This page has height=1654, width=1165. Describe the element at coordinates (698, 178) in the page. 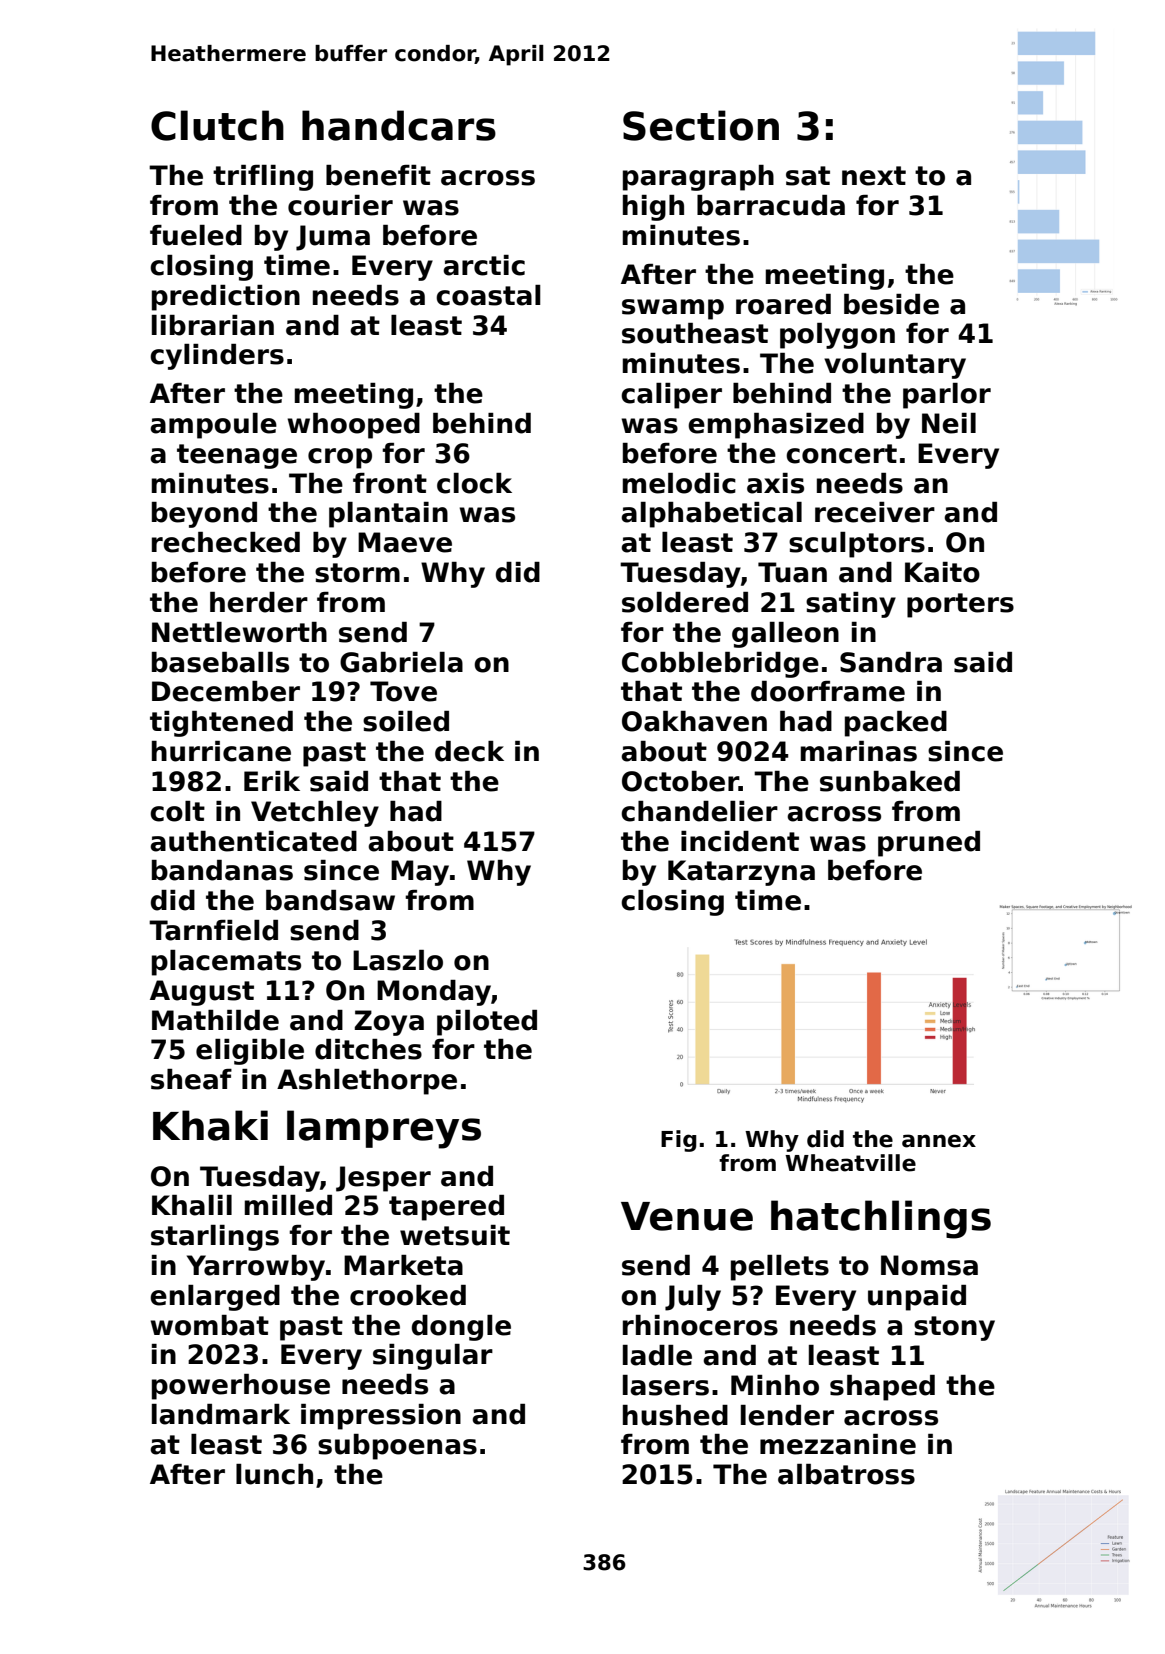

I see `paragraph` at that location.
